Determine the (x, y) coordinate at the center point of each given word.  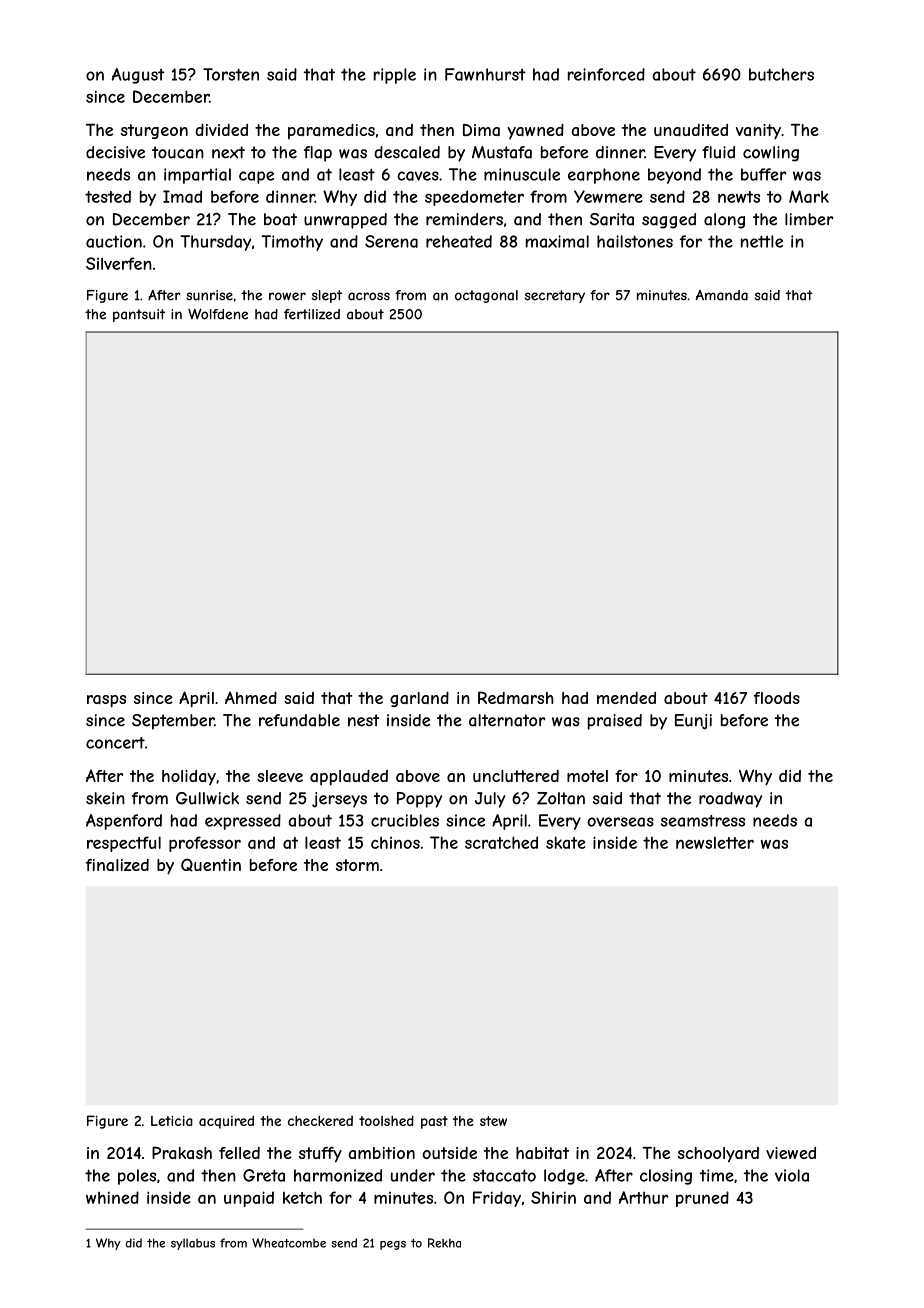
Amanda (721, 295)
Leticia (172, 1121)
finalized (117, 865)
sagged (669, 221)
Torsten (231, 74)
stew (493, 1121)
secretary (555, 296)
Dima (481, 130)
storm (357, 865)
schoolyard (718, 1154)
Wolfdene (218, 314)
